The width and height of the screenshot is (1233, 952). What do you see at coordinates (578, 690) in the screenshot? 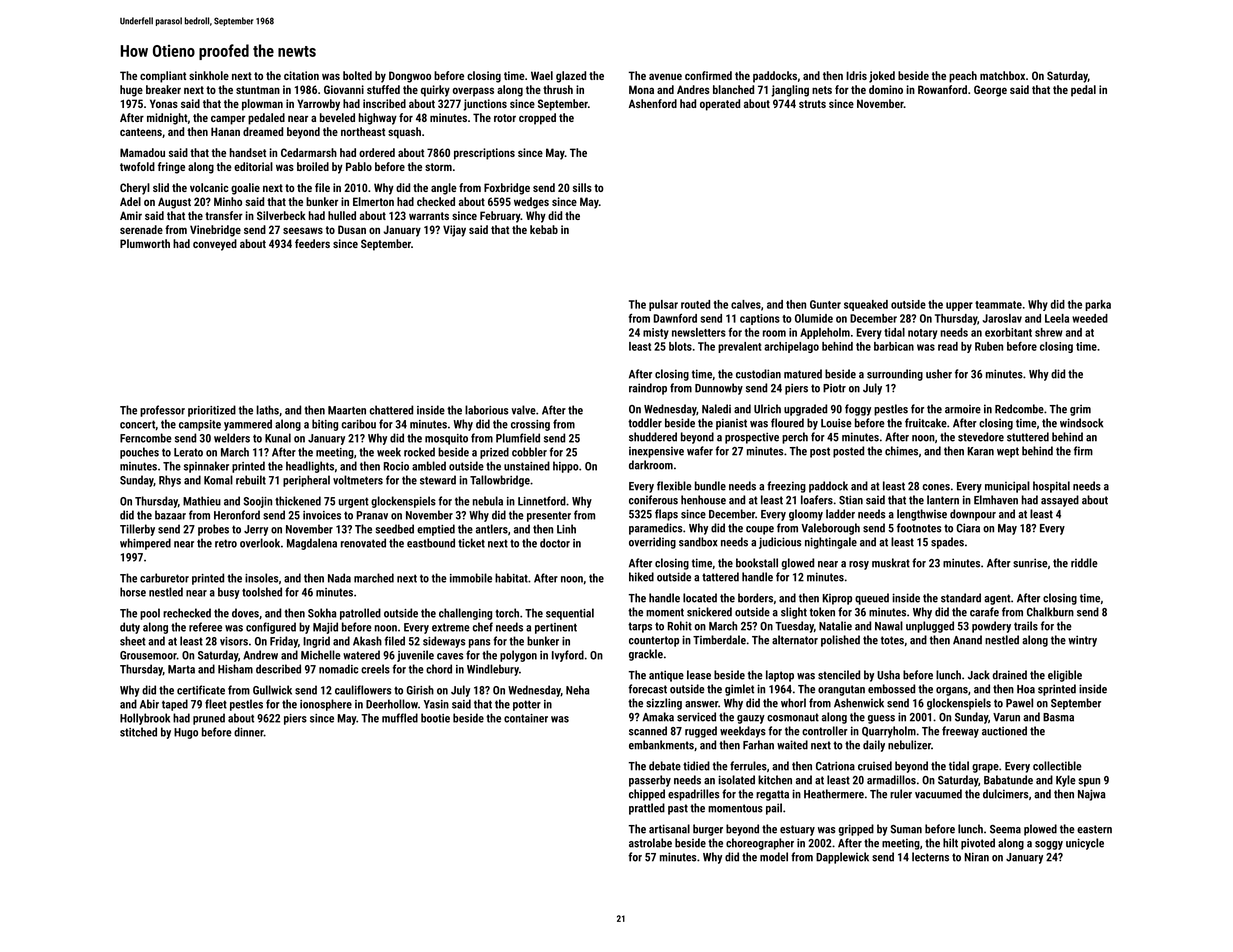
I see `Neha` at bounding box center [578, 690].
